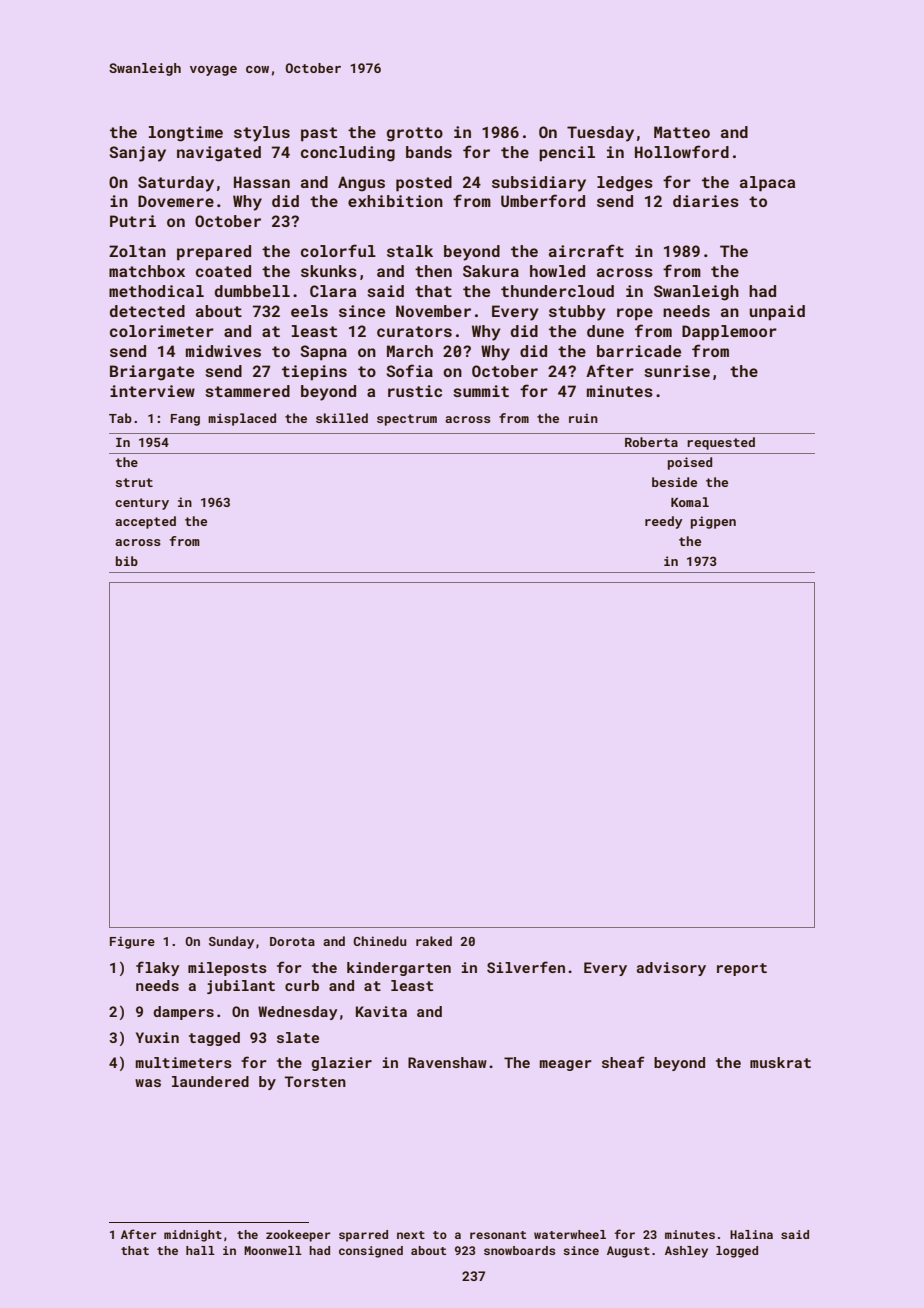 This screenshot has width=924, height=1308. I want to click on pigpen, so click(713, 522).
